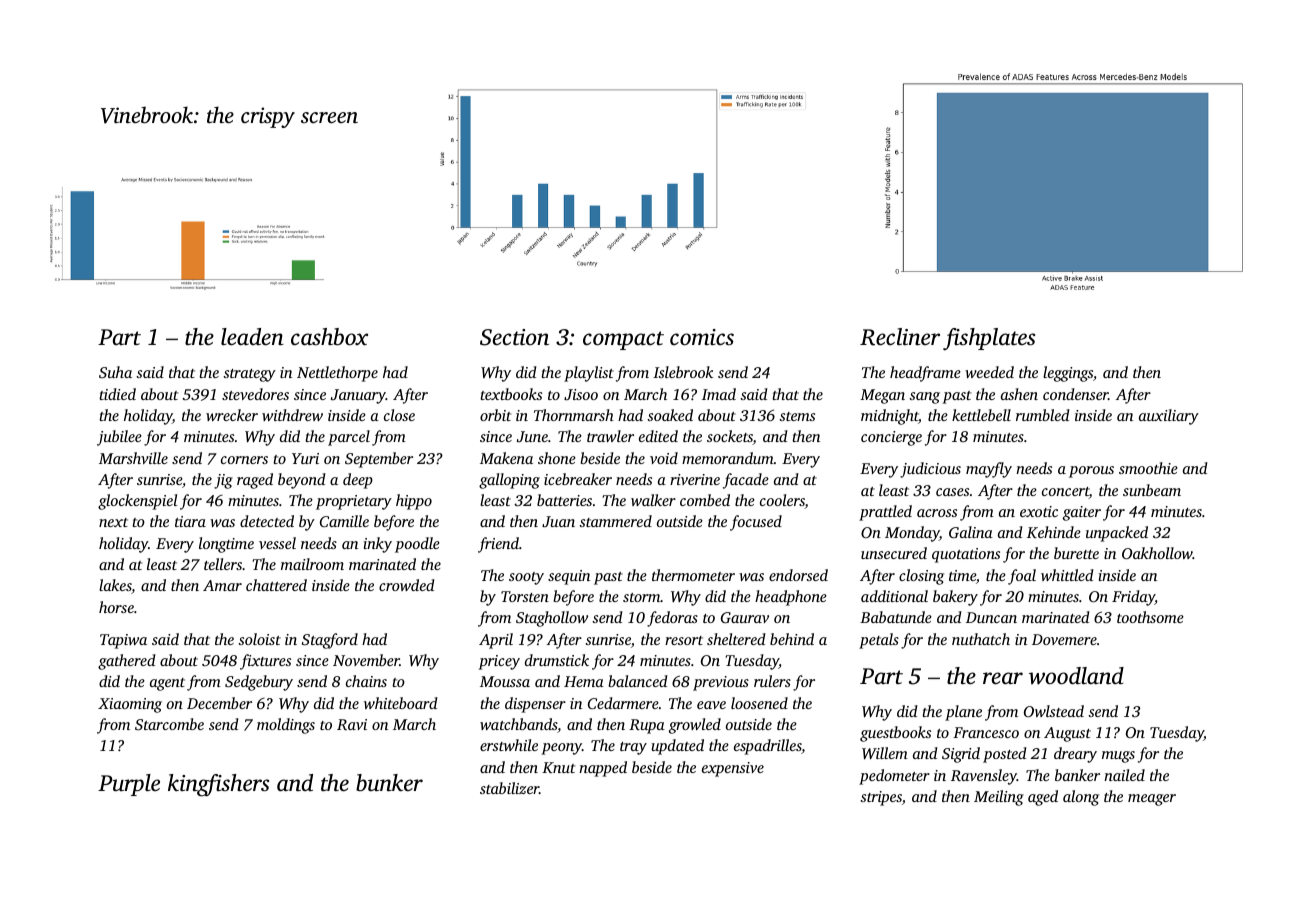 The width and height of the document is (1308, 924). What do you see at coordinates (1039, 511) in the document?
I see `exotic` at bounding box center [1039, 511].
